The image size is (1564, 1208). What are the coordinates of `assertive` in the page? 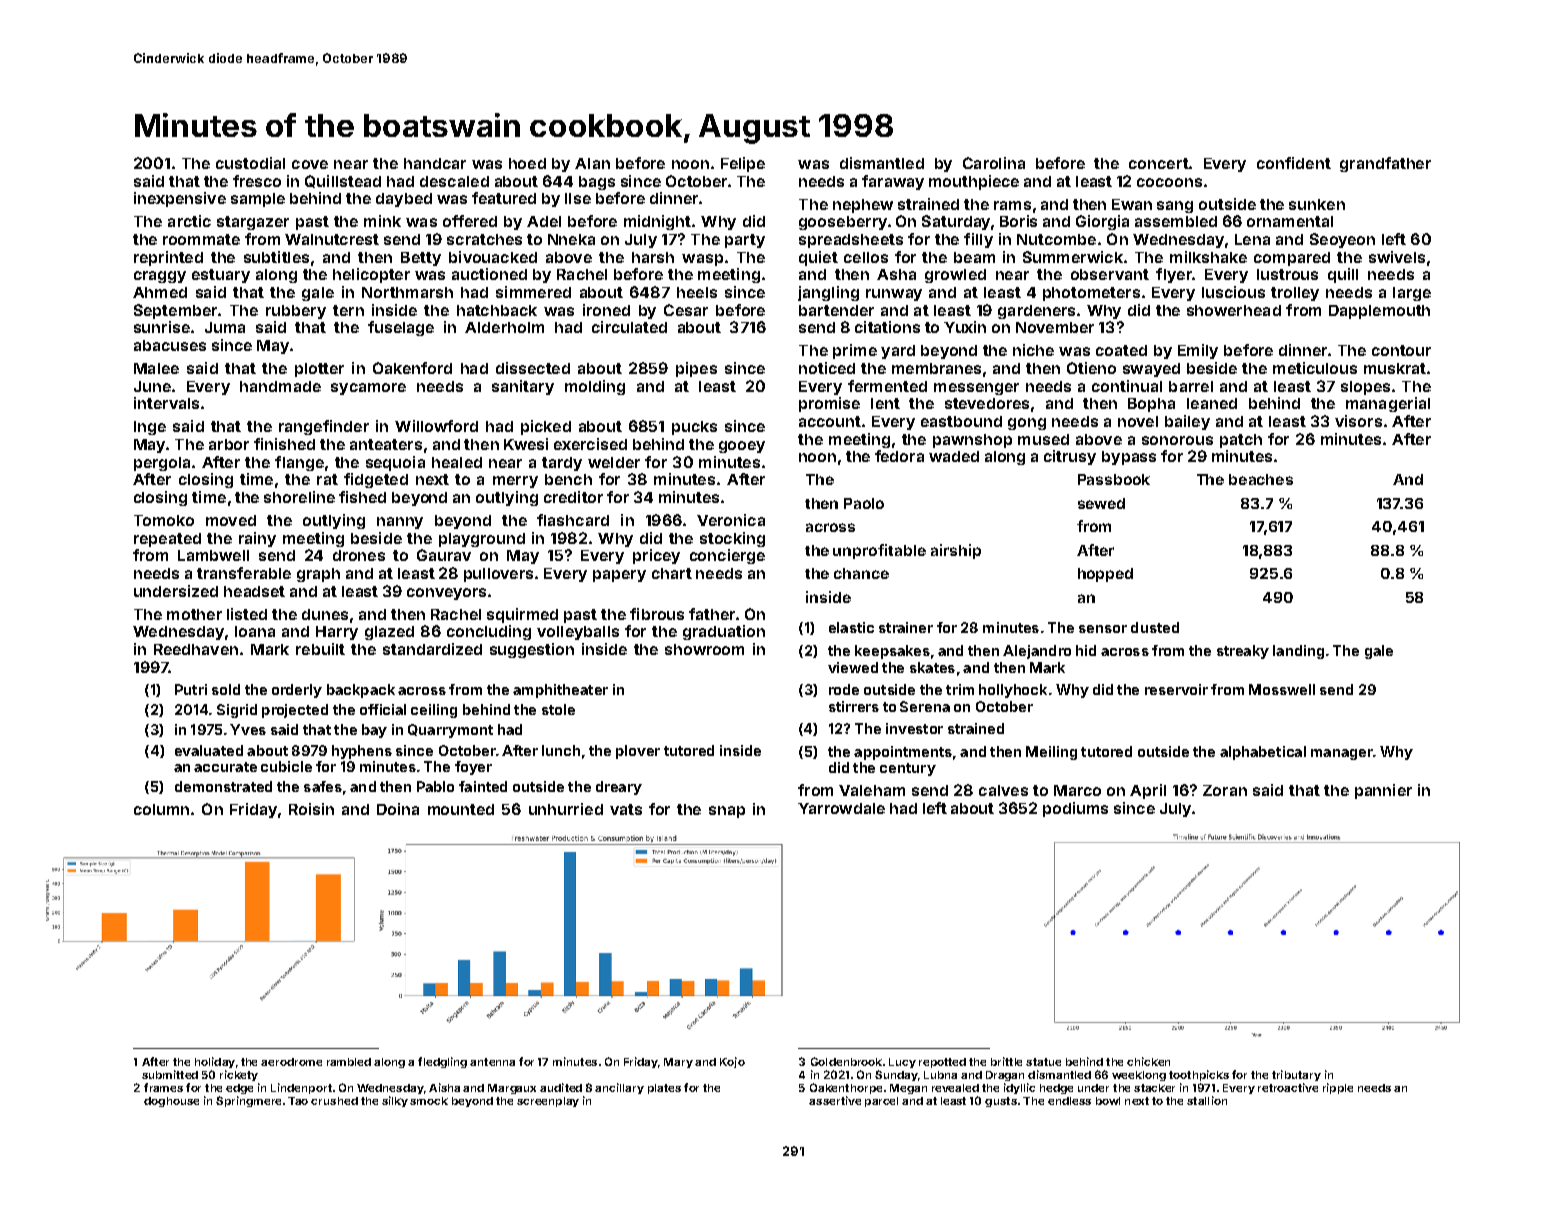 It's located at (835, 1100).
